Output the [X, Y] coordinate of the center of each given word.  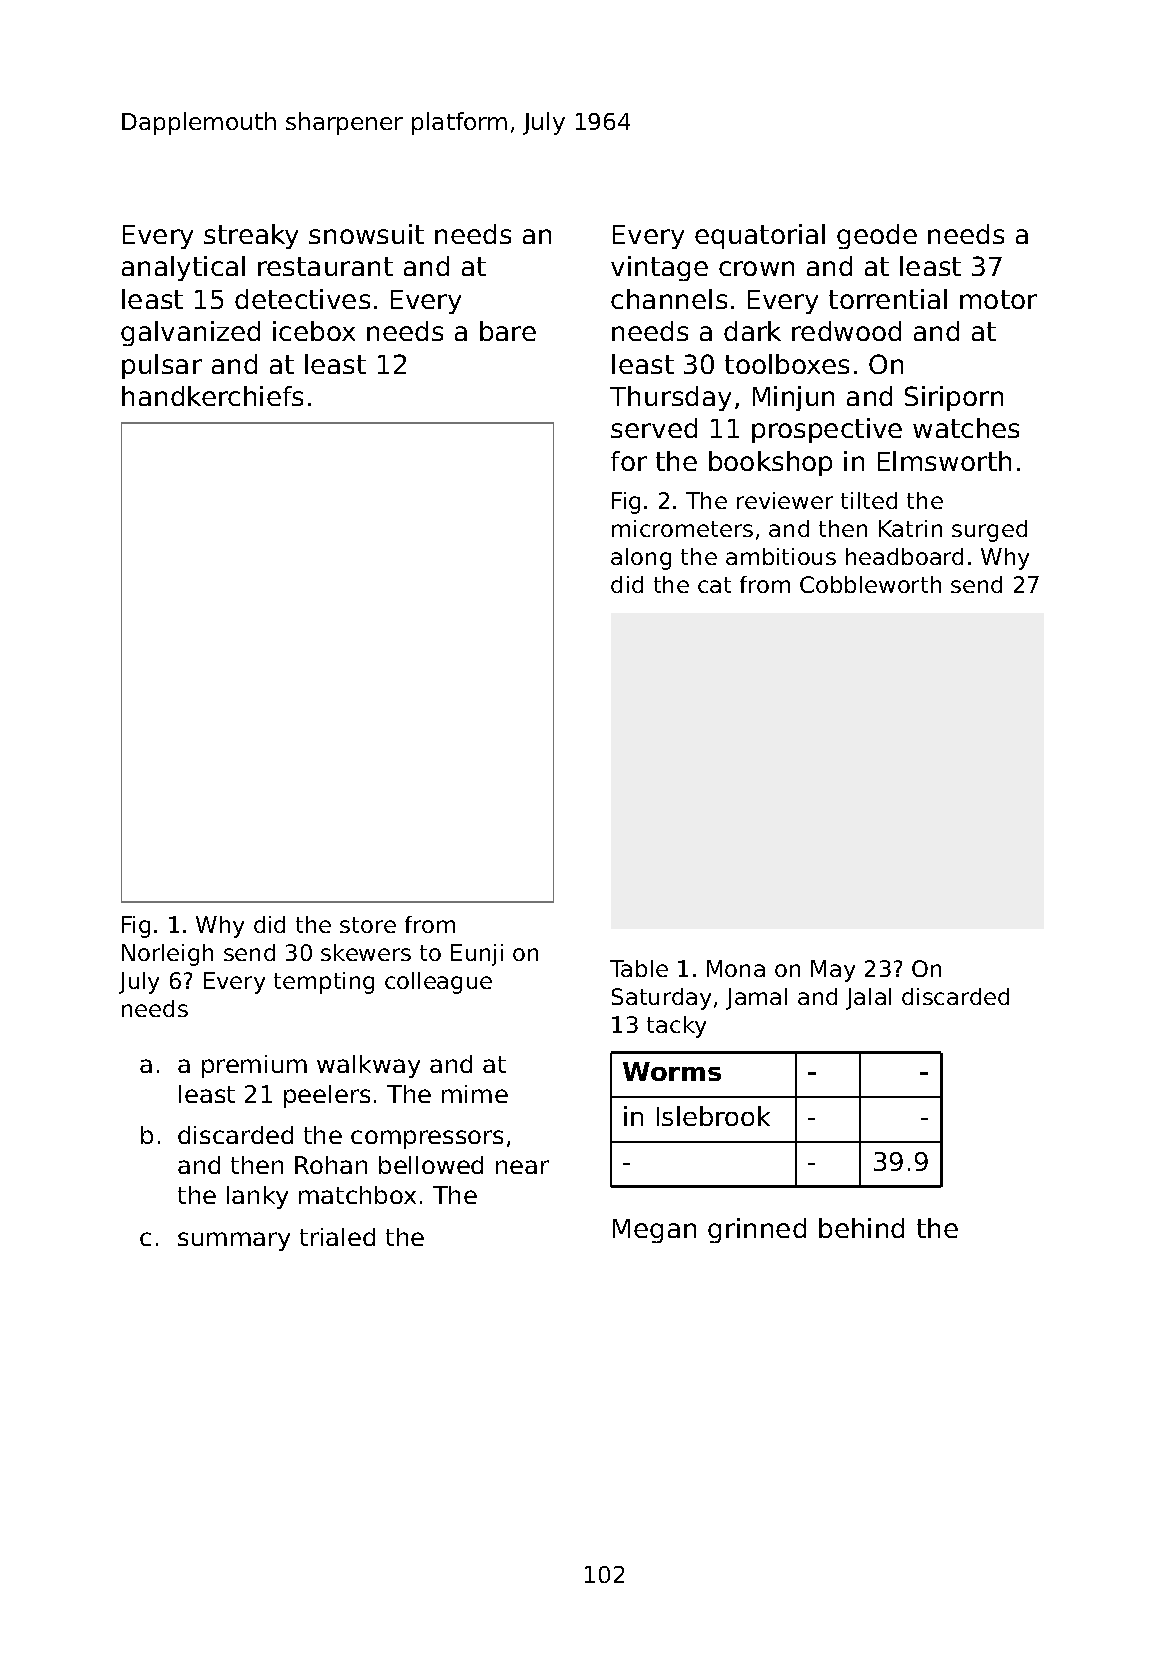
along [641, 559]
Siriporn [954, 398]
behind [861, 1228]
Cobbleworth [870, 584]
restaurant [325, 266]
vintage [659, 268]
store [368, 925]
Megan [654, 1231]
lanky [257, 1197]
